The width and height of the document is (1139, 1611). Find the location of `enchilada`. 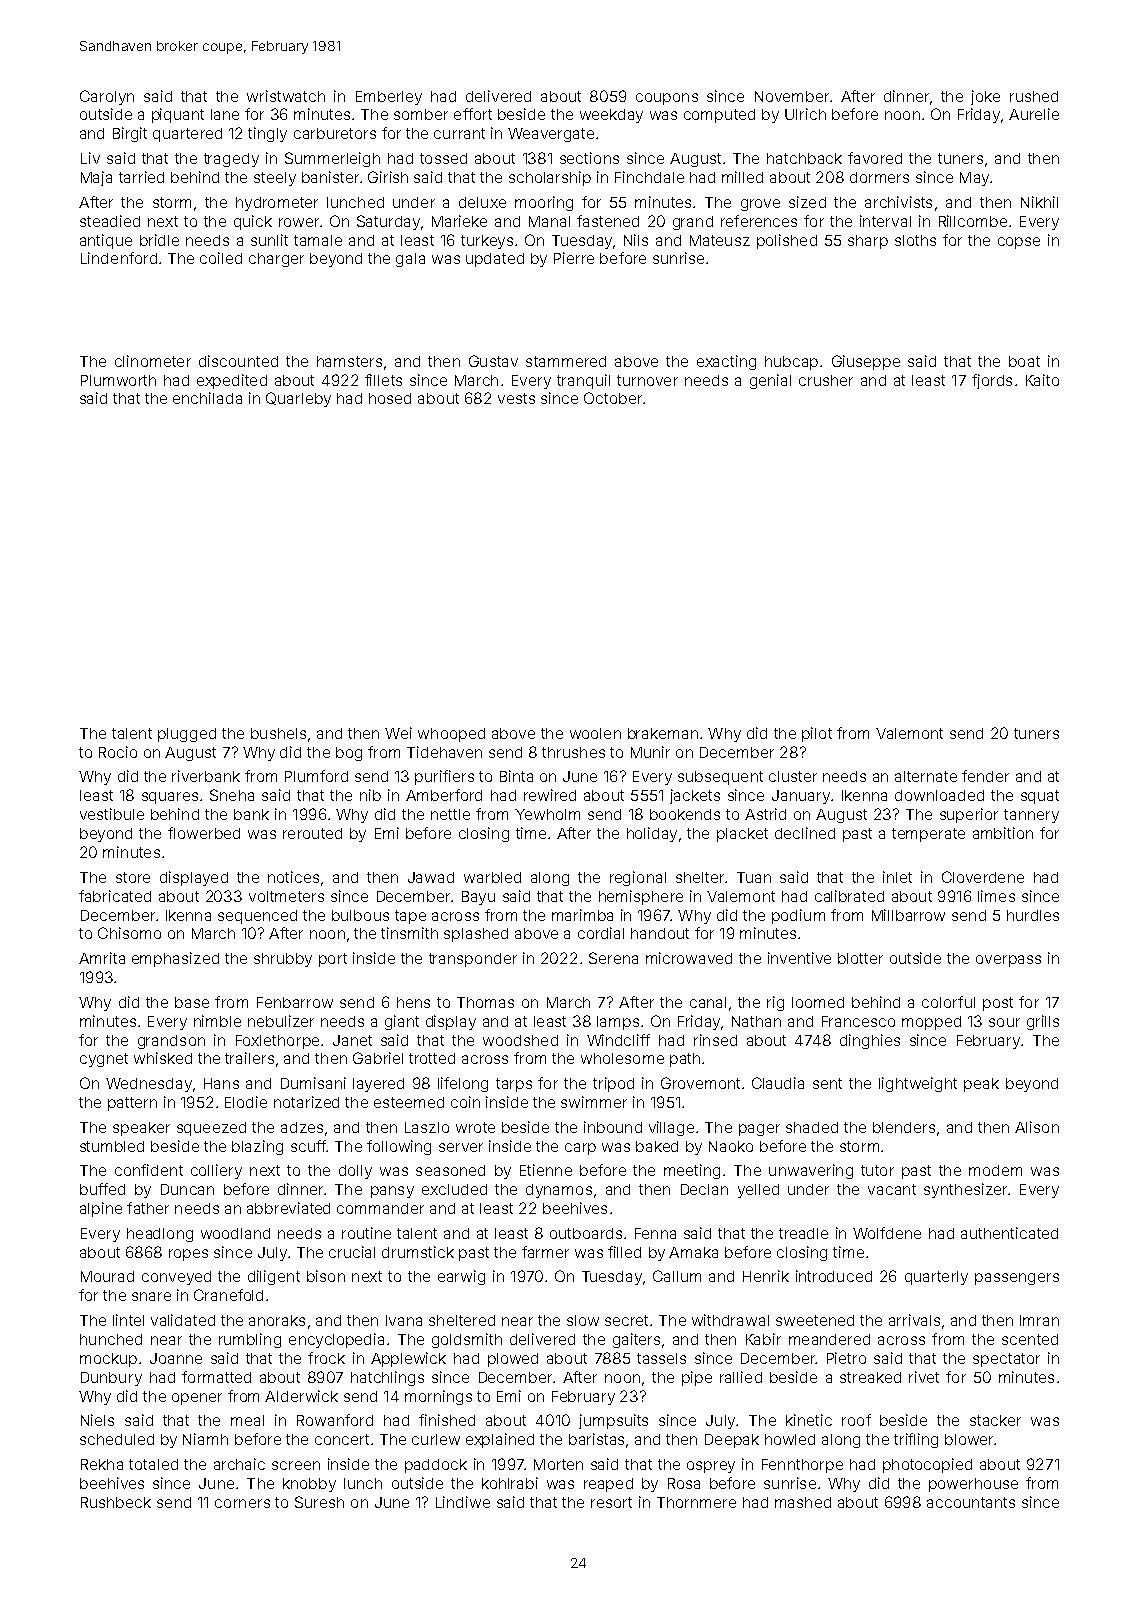

enchilada is located at coordinates (207, 398).
